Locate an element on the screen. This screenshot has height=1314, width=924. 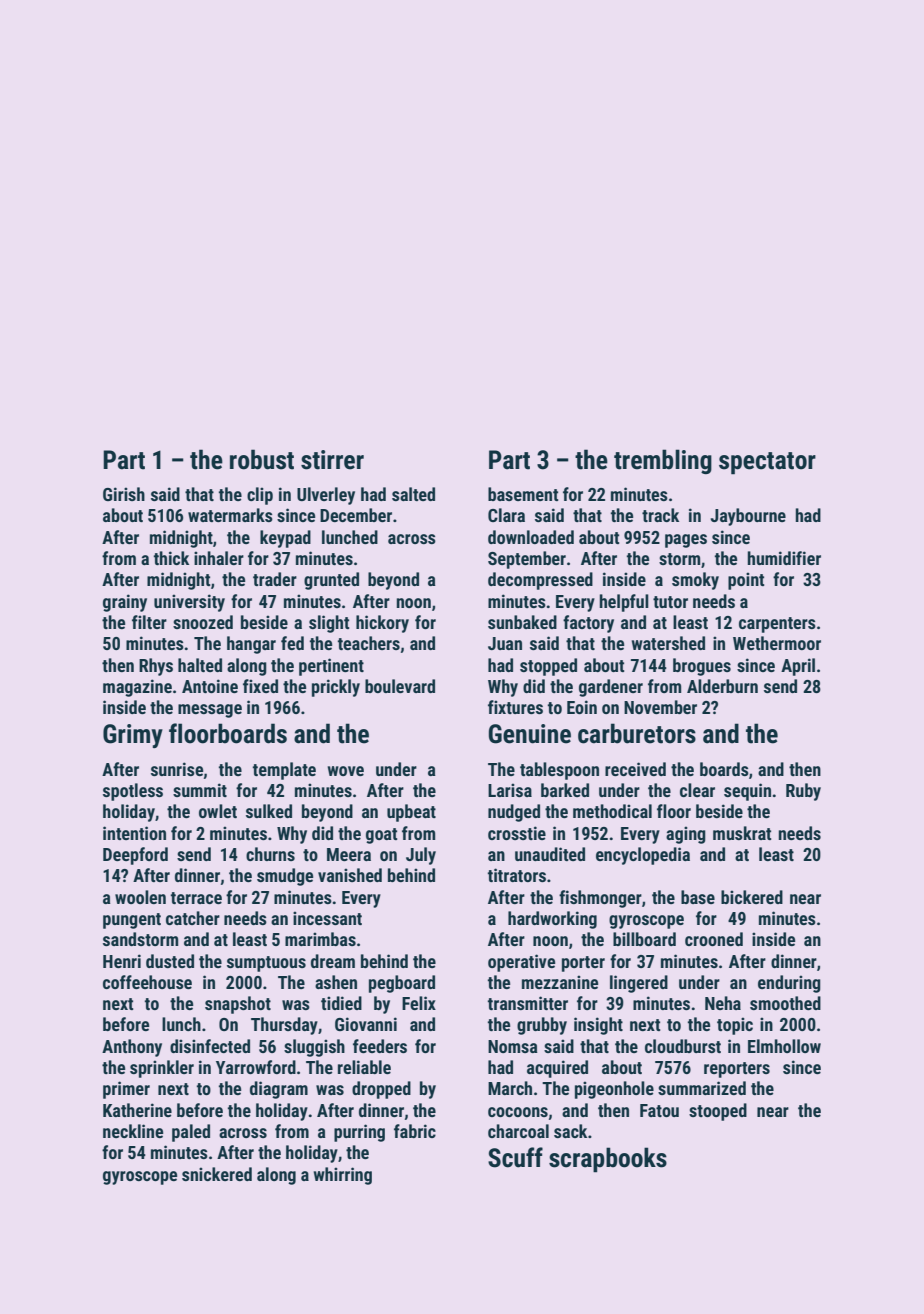
Jaybourne is located at coordinates (748, 517).
